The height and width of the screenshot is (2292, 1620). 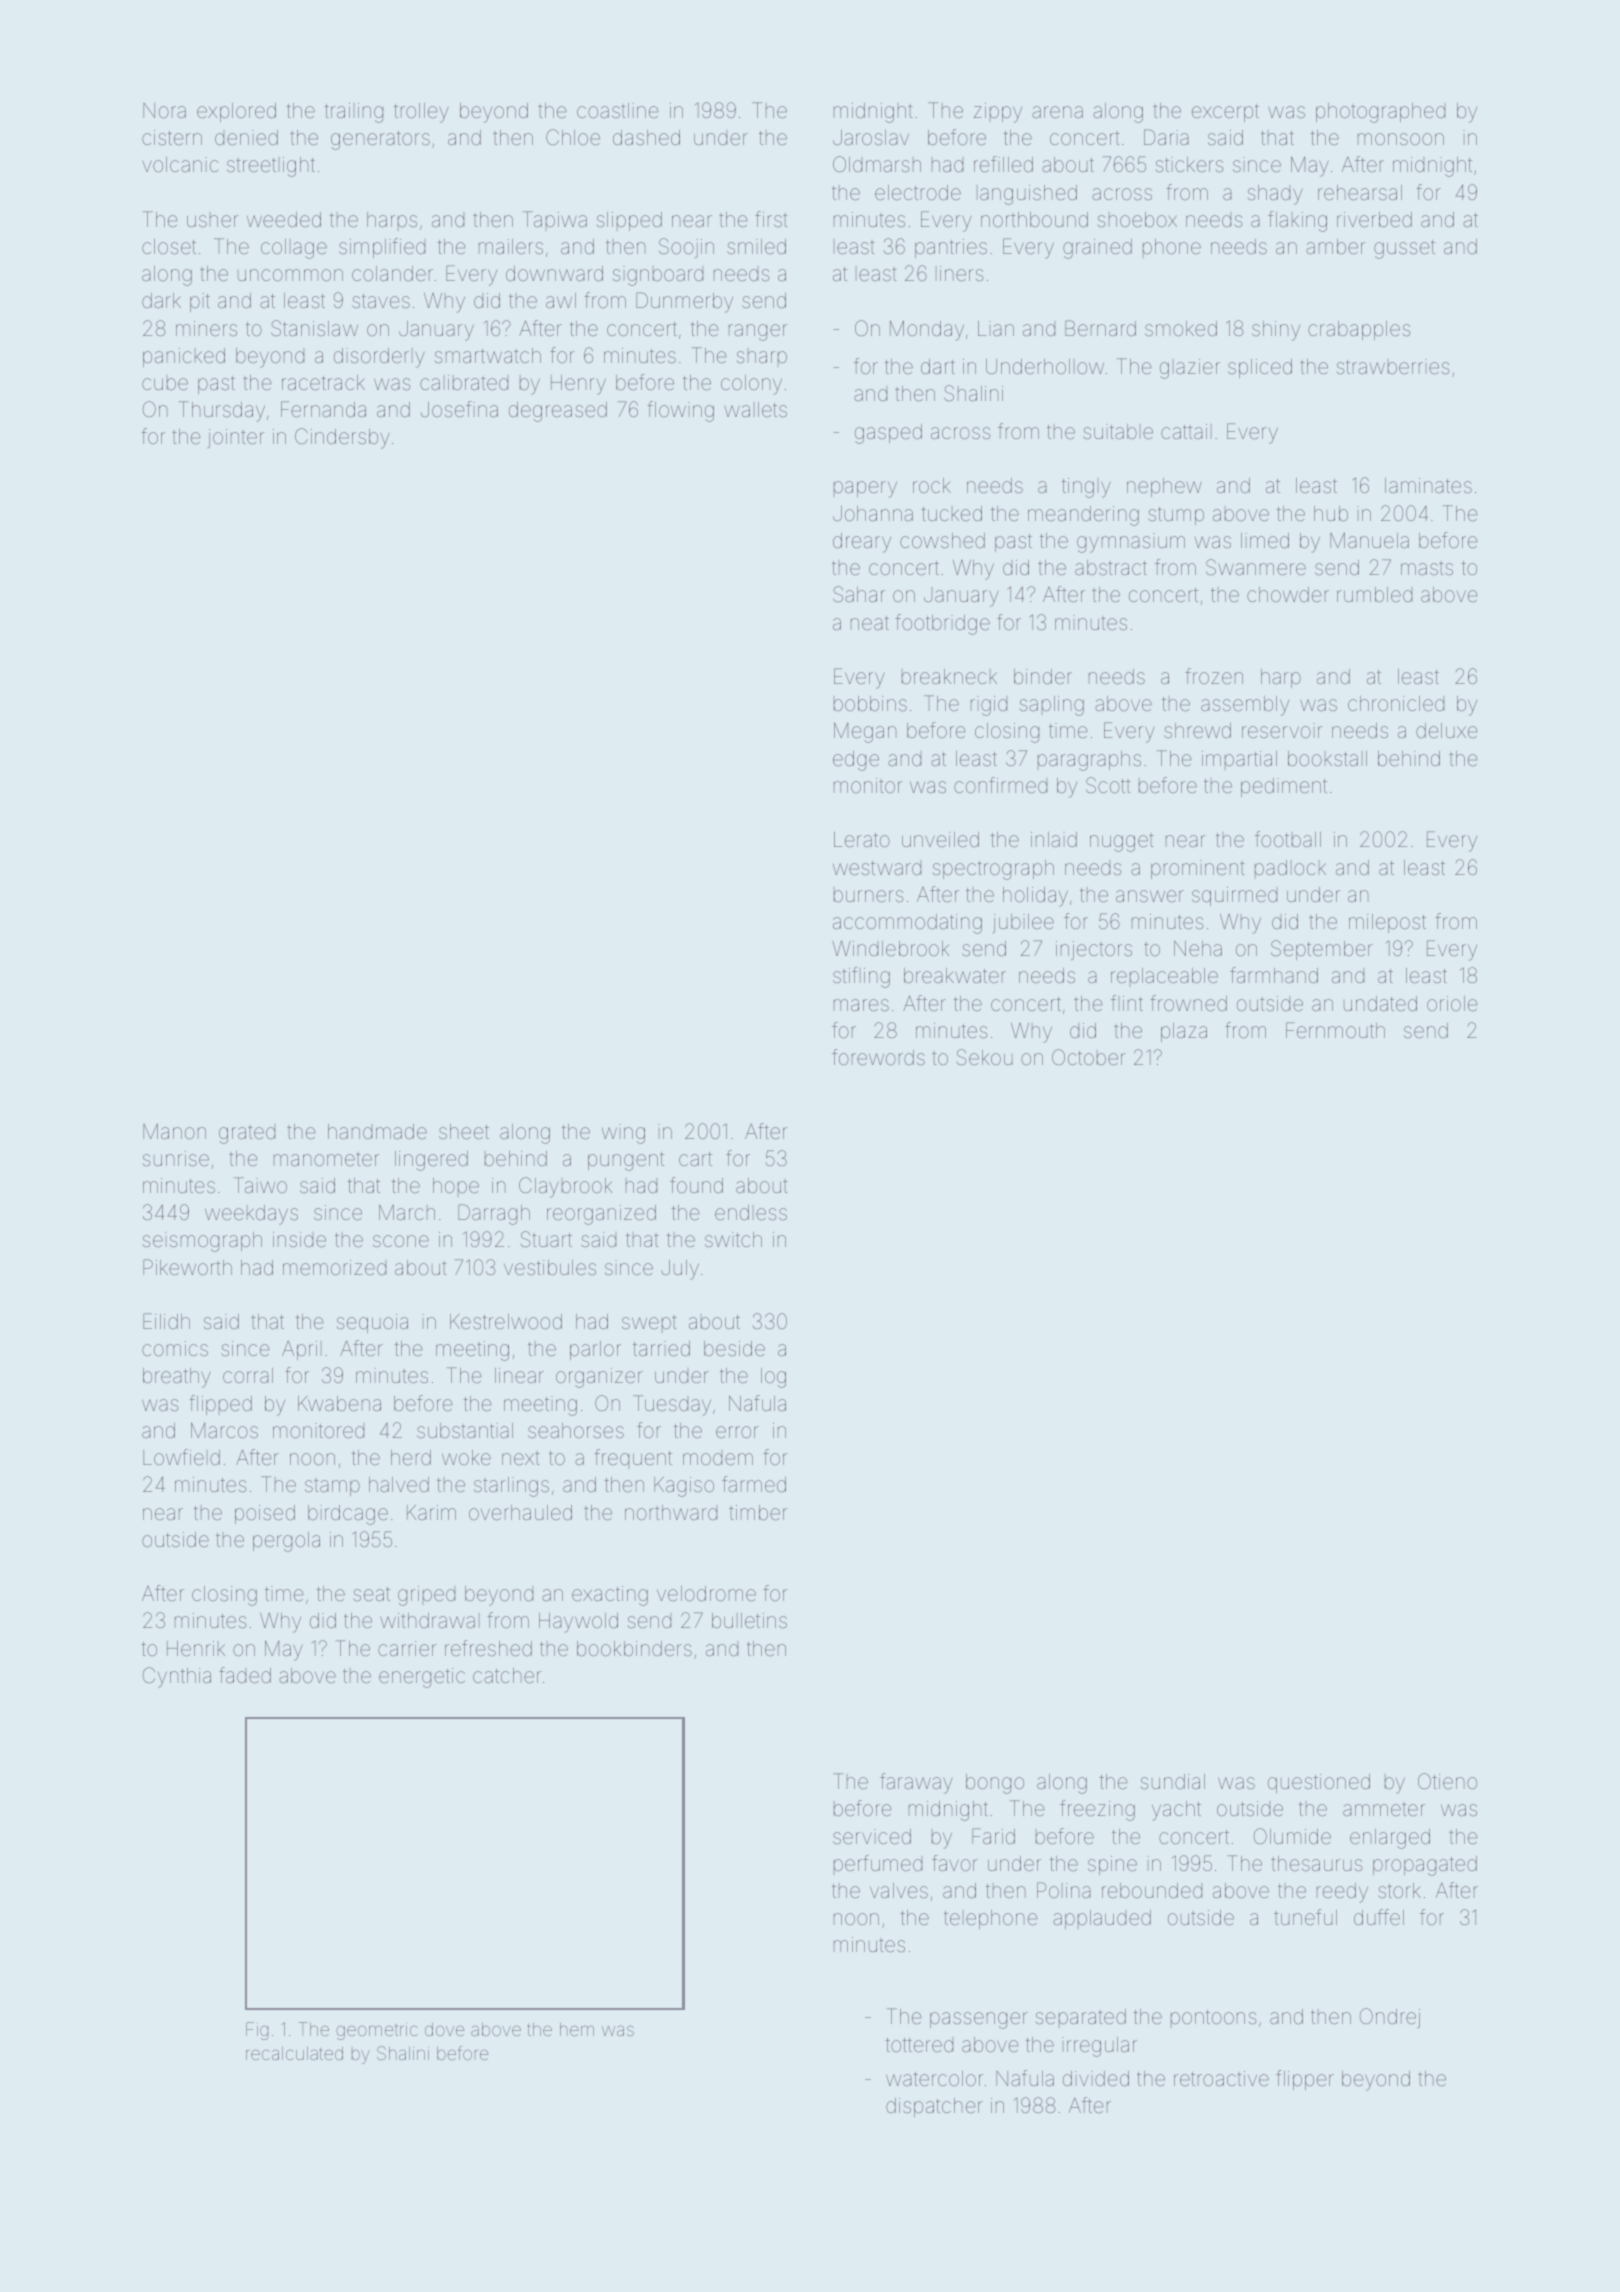 I want to click on oriole, so click(x=1452, y=1003).
